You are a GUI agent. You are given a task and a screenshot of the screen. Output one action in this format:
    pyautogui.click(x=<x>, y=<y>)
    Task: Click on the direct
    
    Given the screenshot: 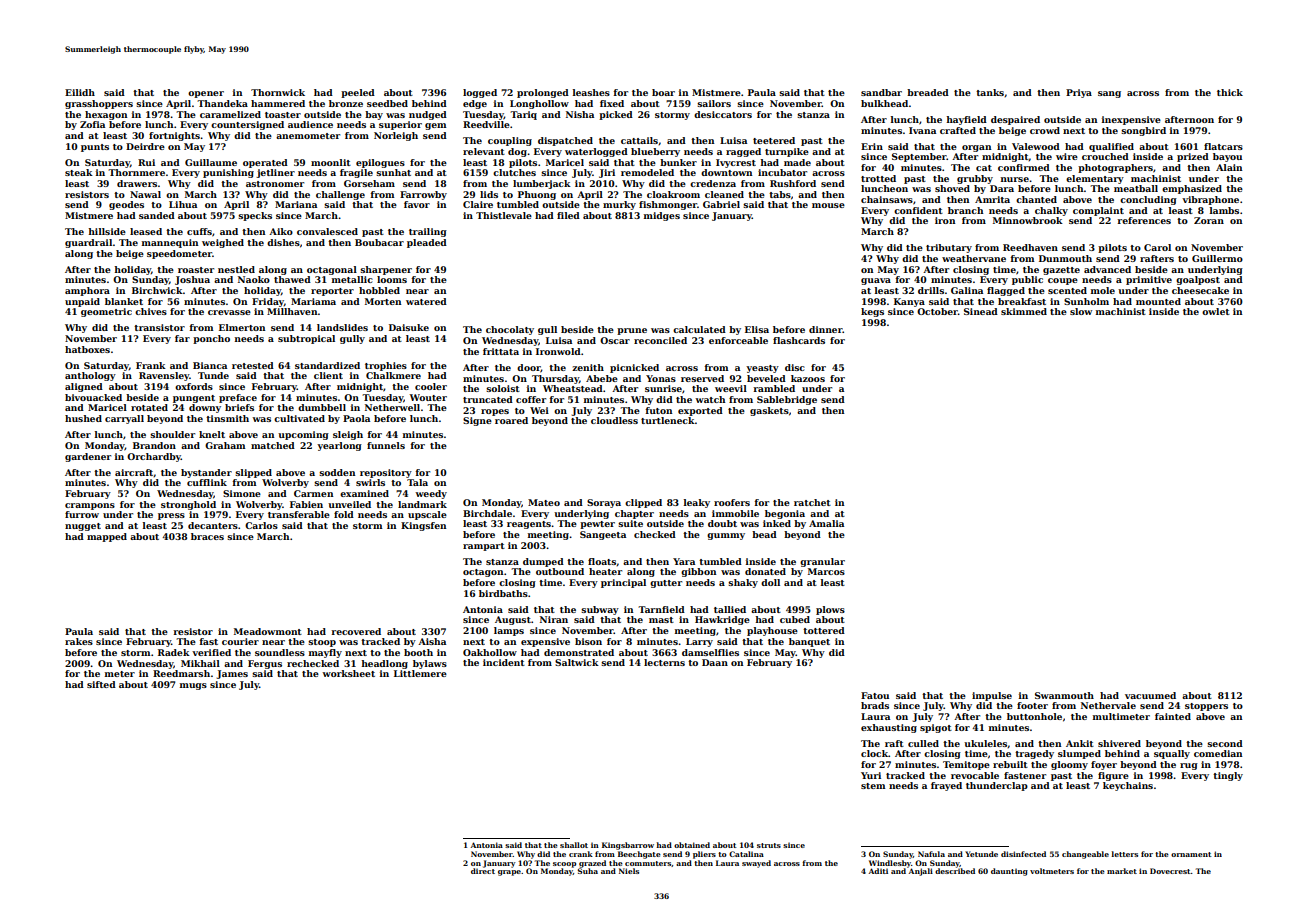 What is the action you would take?
    pyautogui.click(x=483, y=871)
